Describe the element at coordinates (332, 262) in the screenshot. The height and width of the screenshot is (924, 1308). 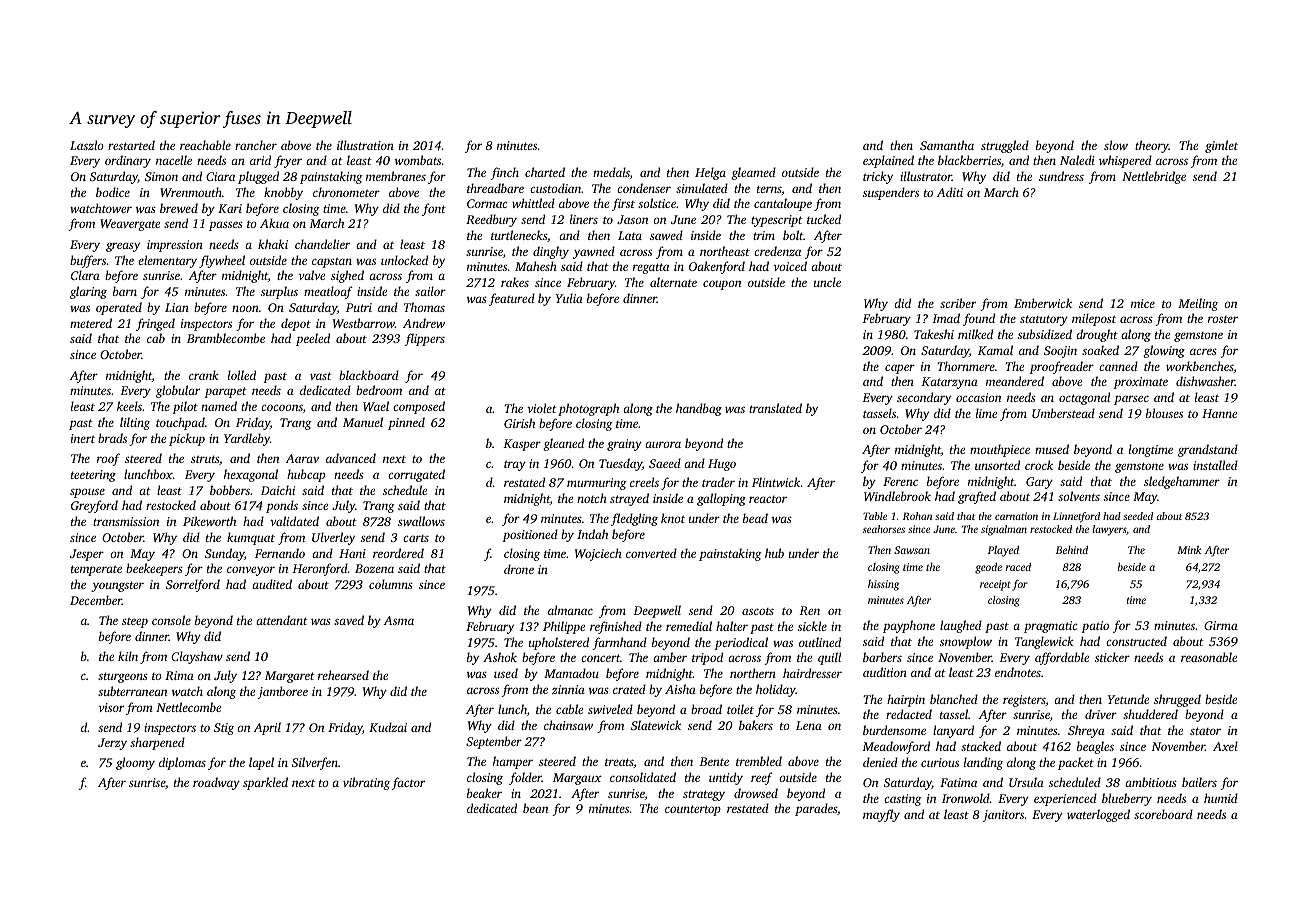
I see `capstan` at that location.
